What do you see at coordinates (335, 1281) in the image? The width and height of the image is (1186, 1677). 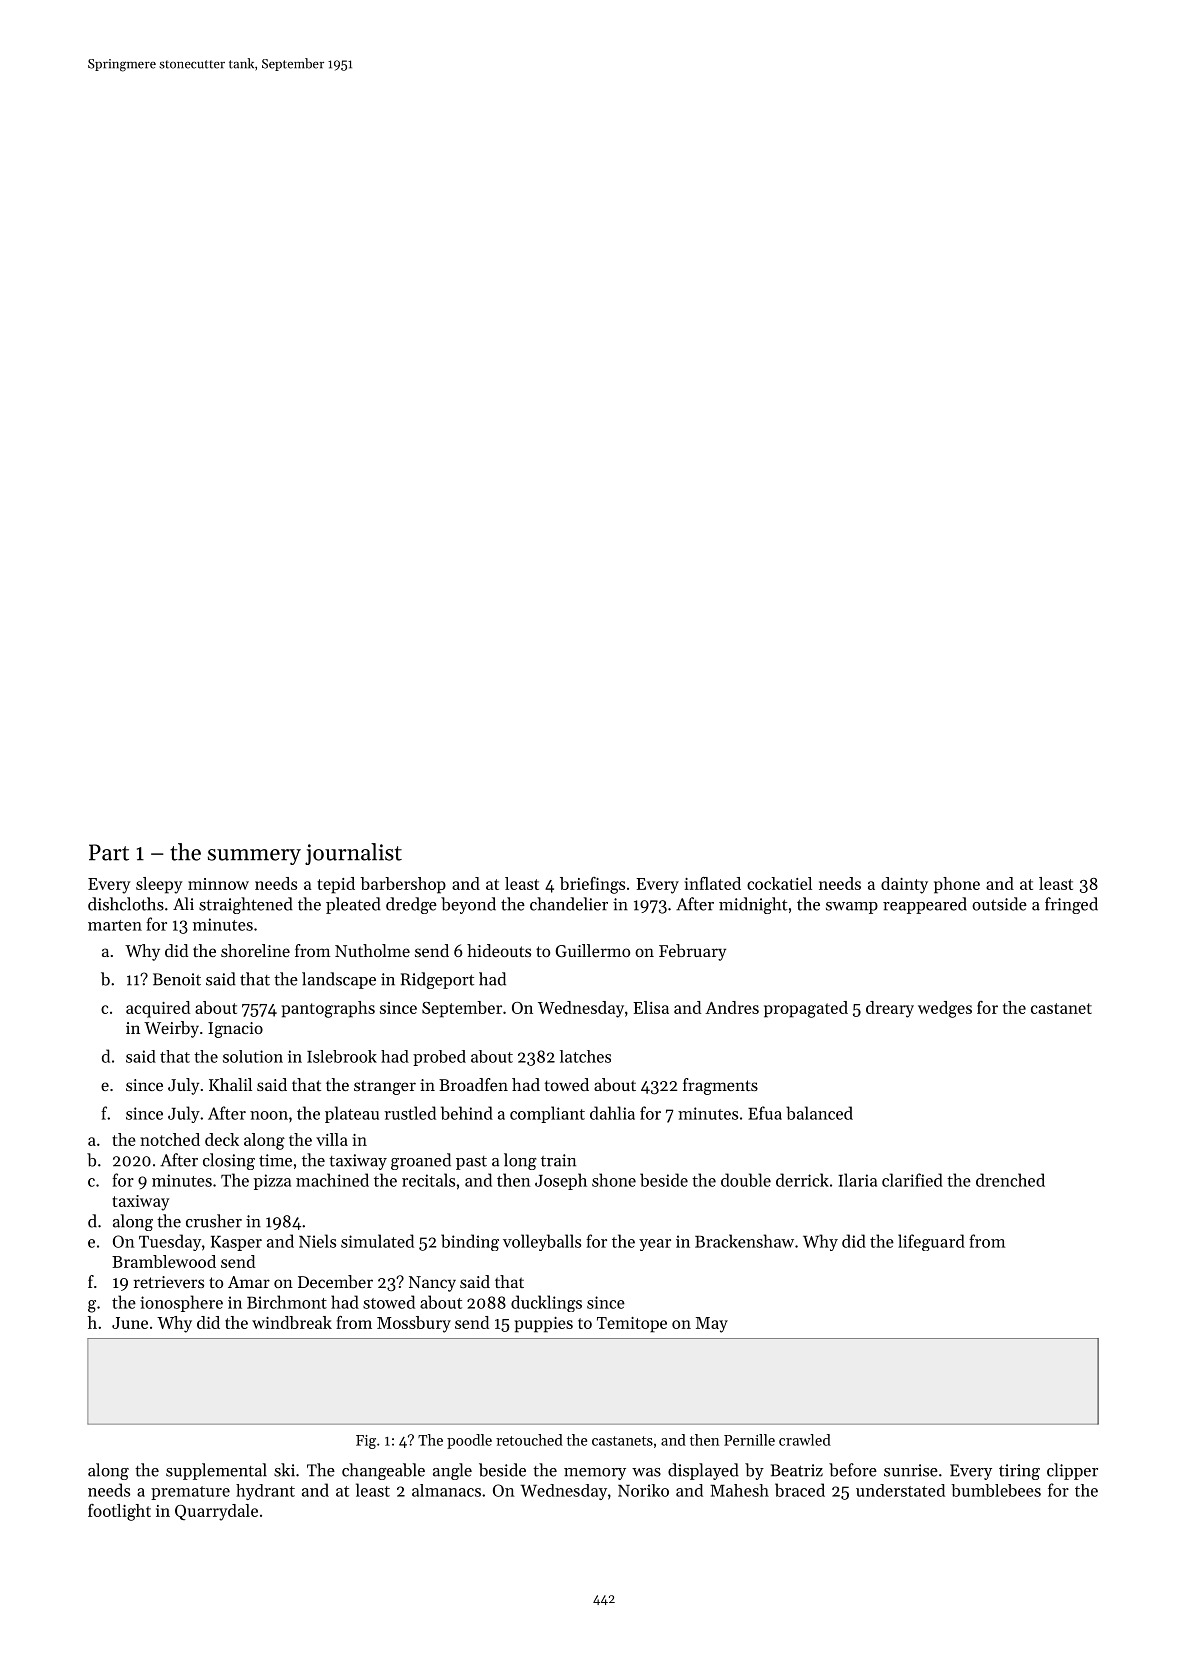 I see `December` at bounding box center [335, 1281].
